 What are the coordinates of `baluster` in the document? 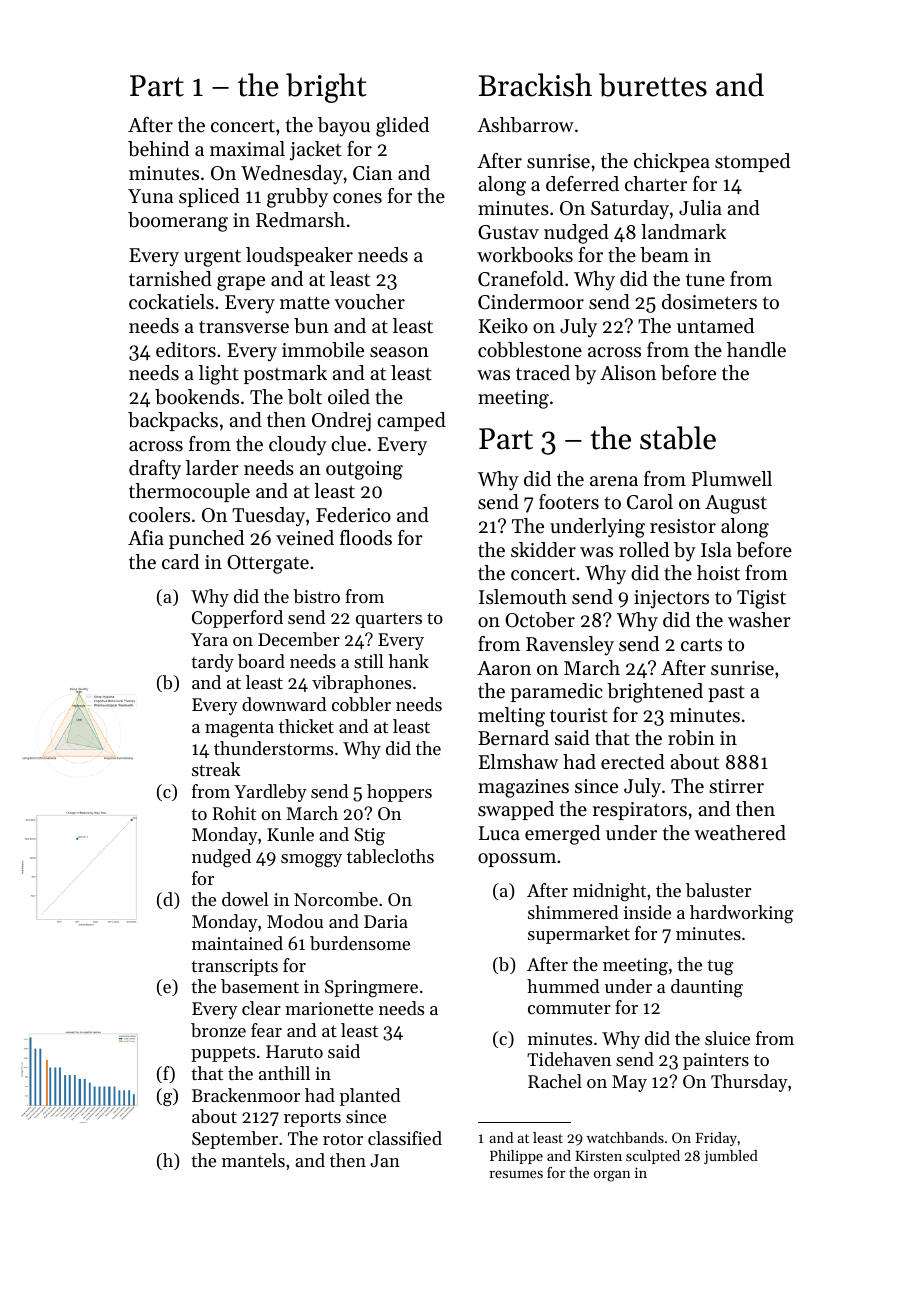 It's located at (718, 890).
